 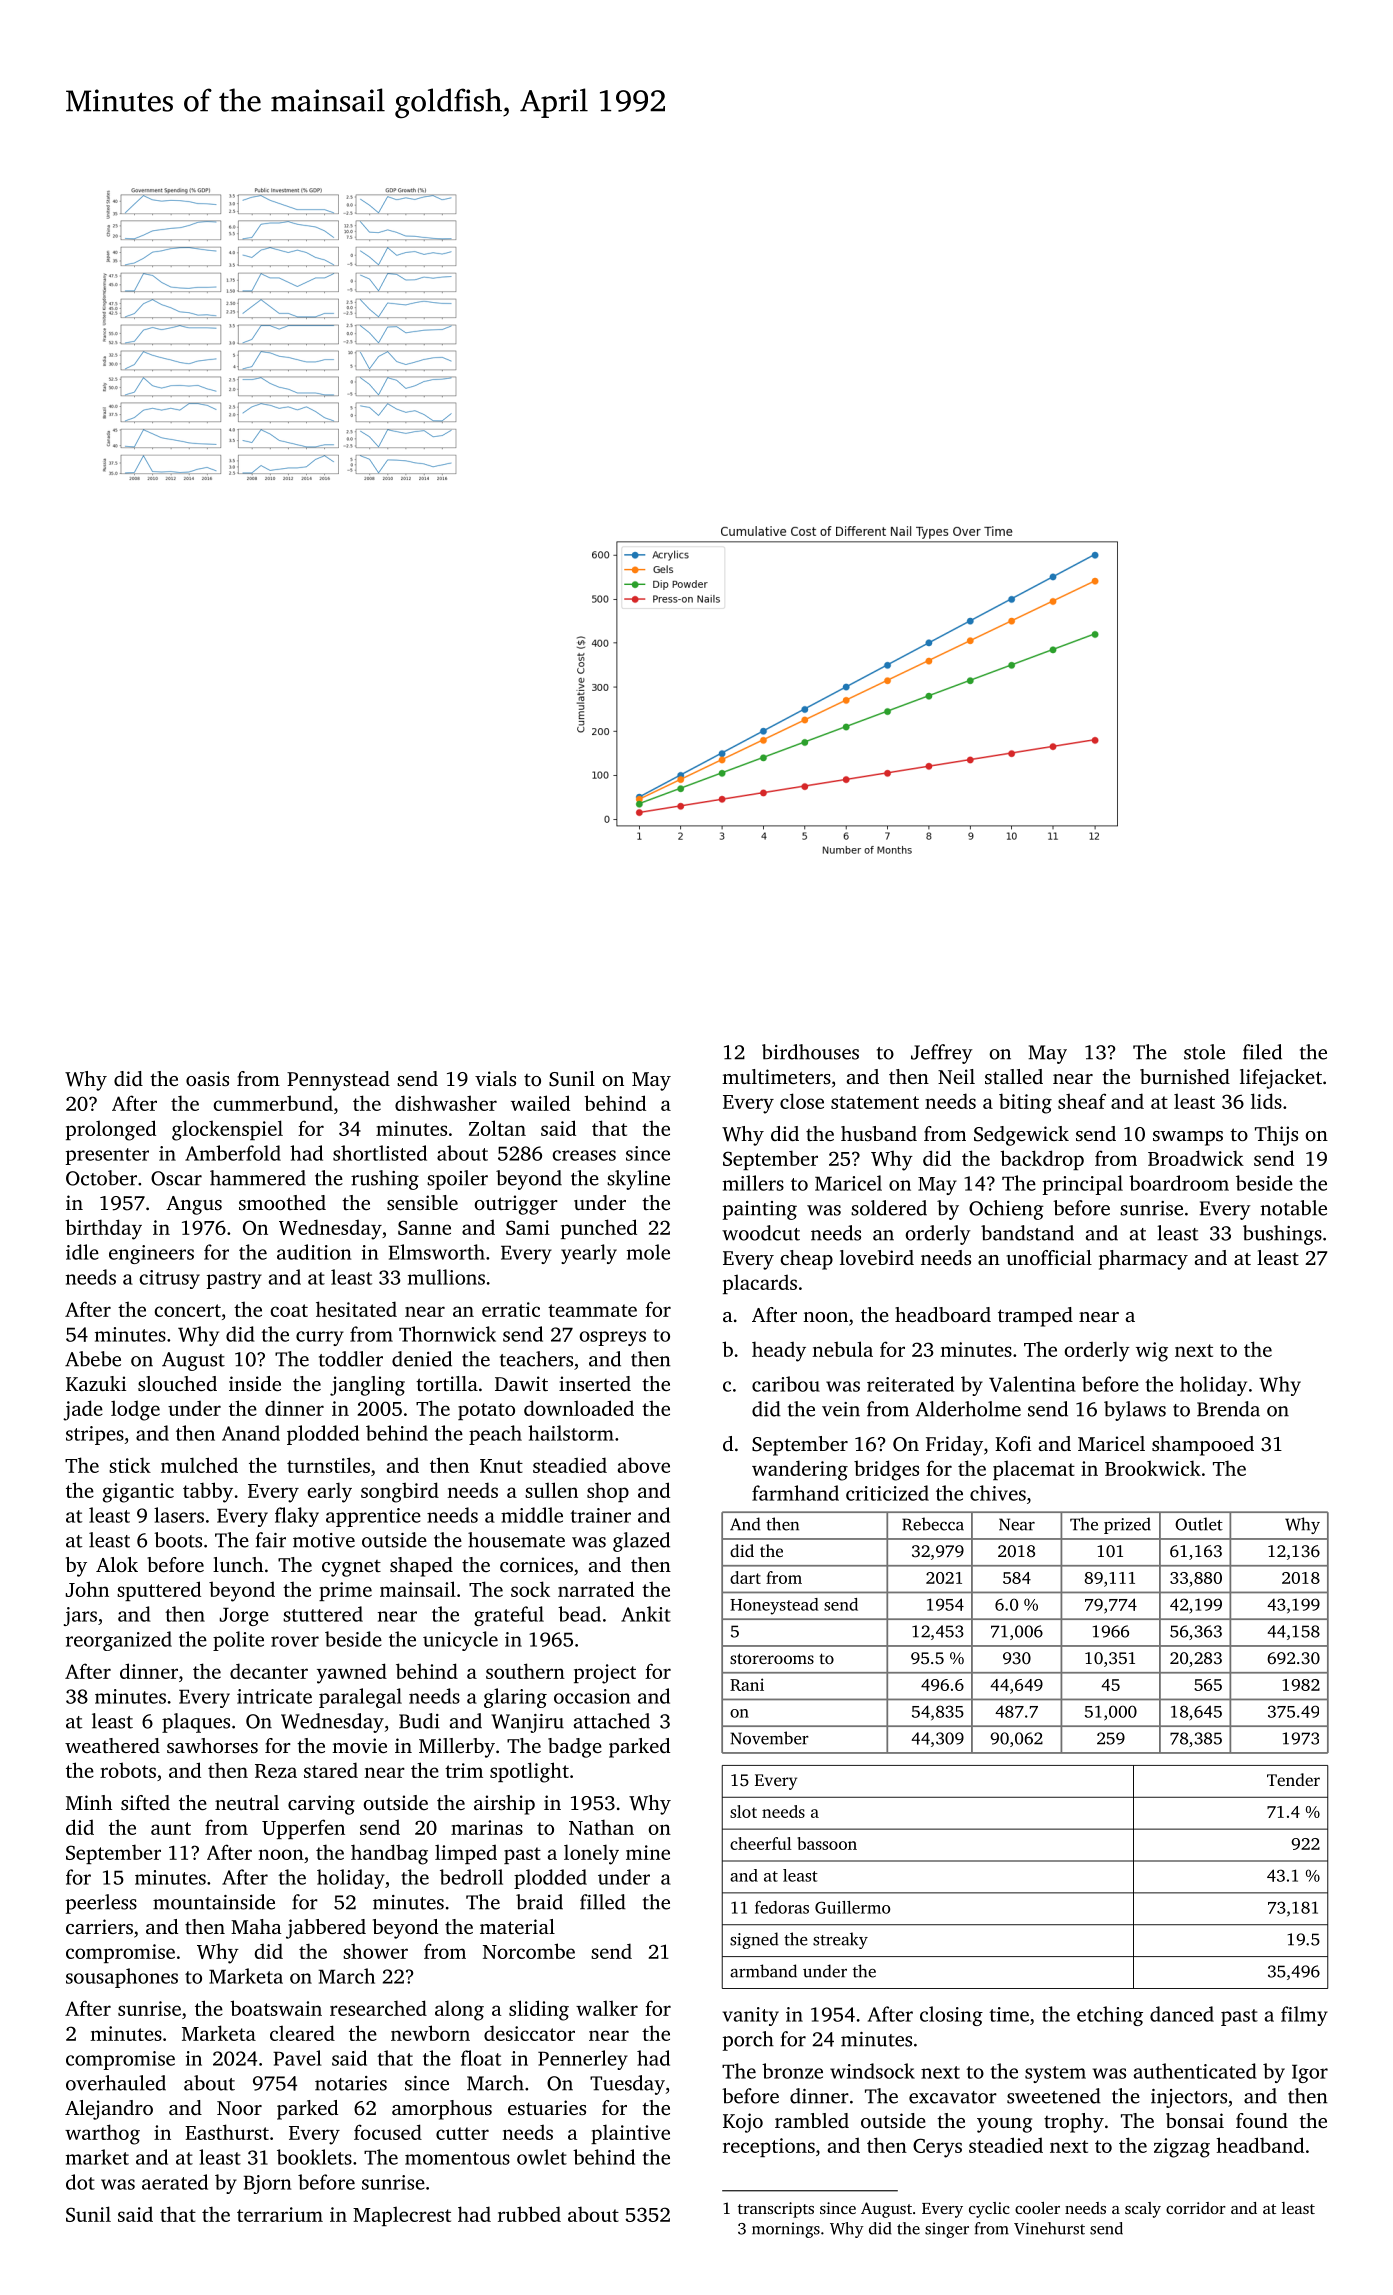 I want to click on Tender, so click(x=1293, y=1779).
